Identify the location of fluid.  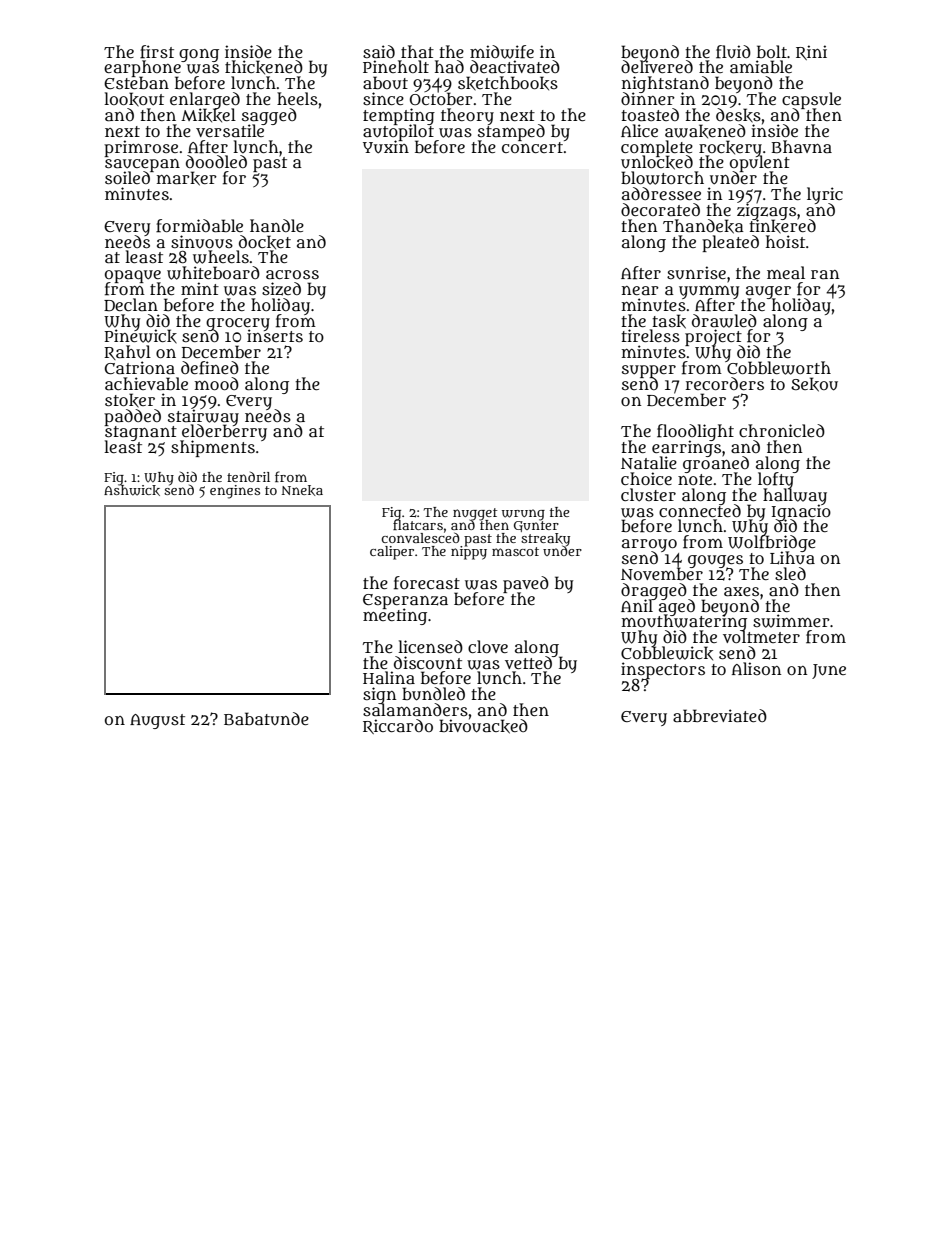
(733, 52).
